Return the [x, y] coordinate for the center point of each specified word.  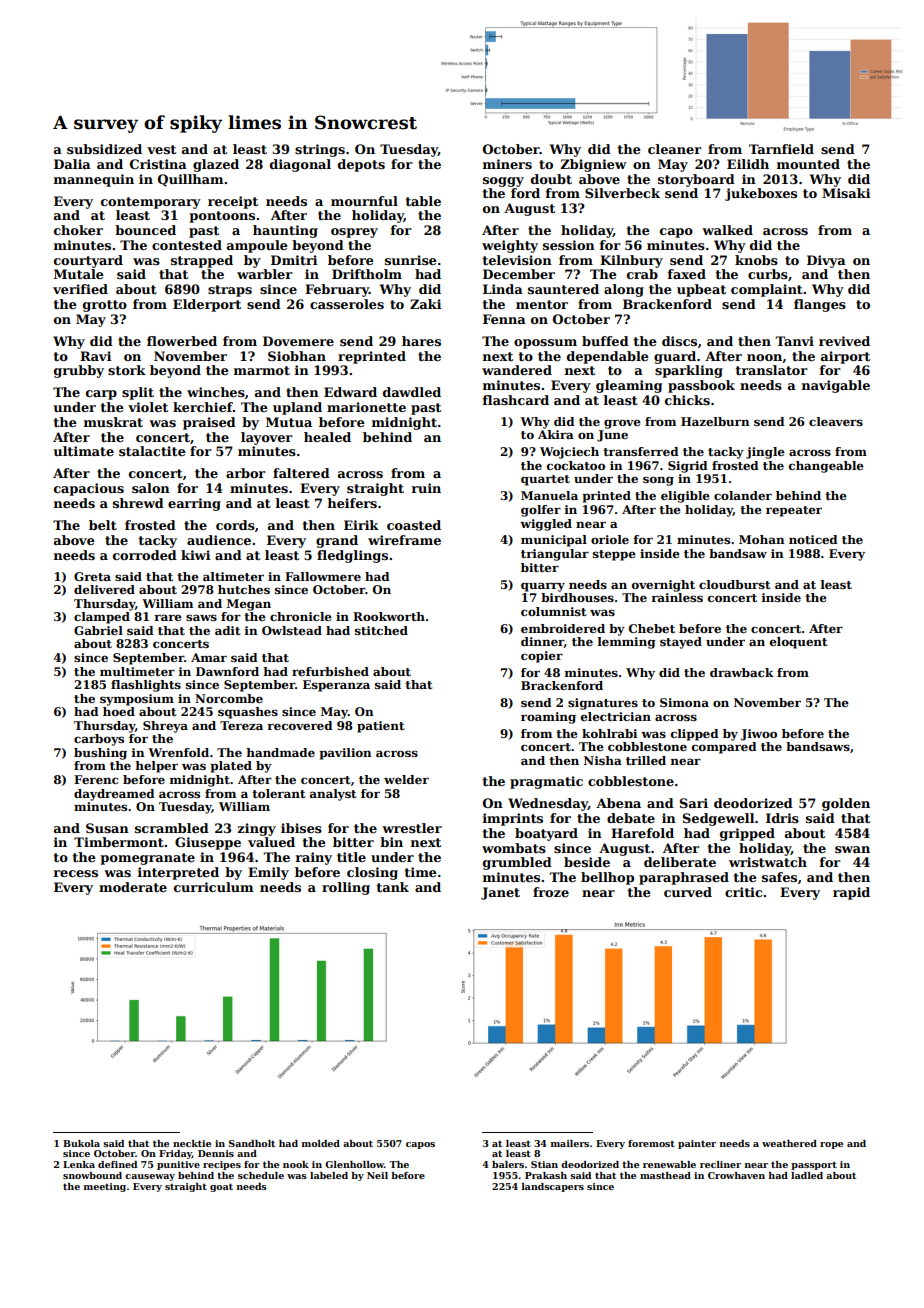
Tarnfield [781, 149]
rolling [346, 888]
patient [381, 727]
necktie [192, 1143]
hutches [244, 589]
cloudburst [735, 584]
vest [161, 149]
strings [320, 150]
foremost [651, 1143]
